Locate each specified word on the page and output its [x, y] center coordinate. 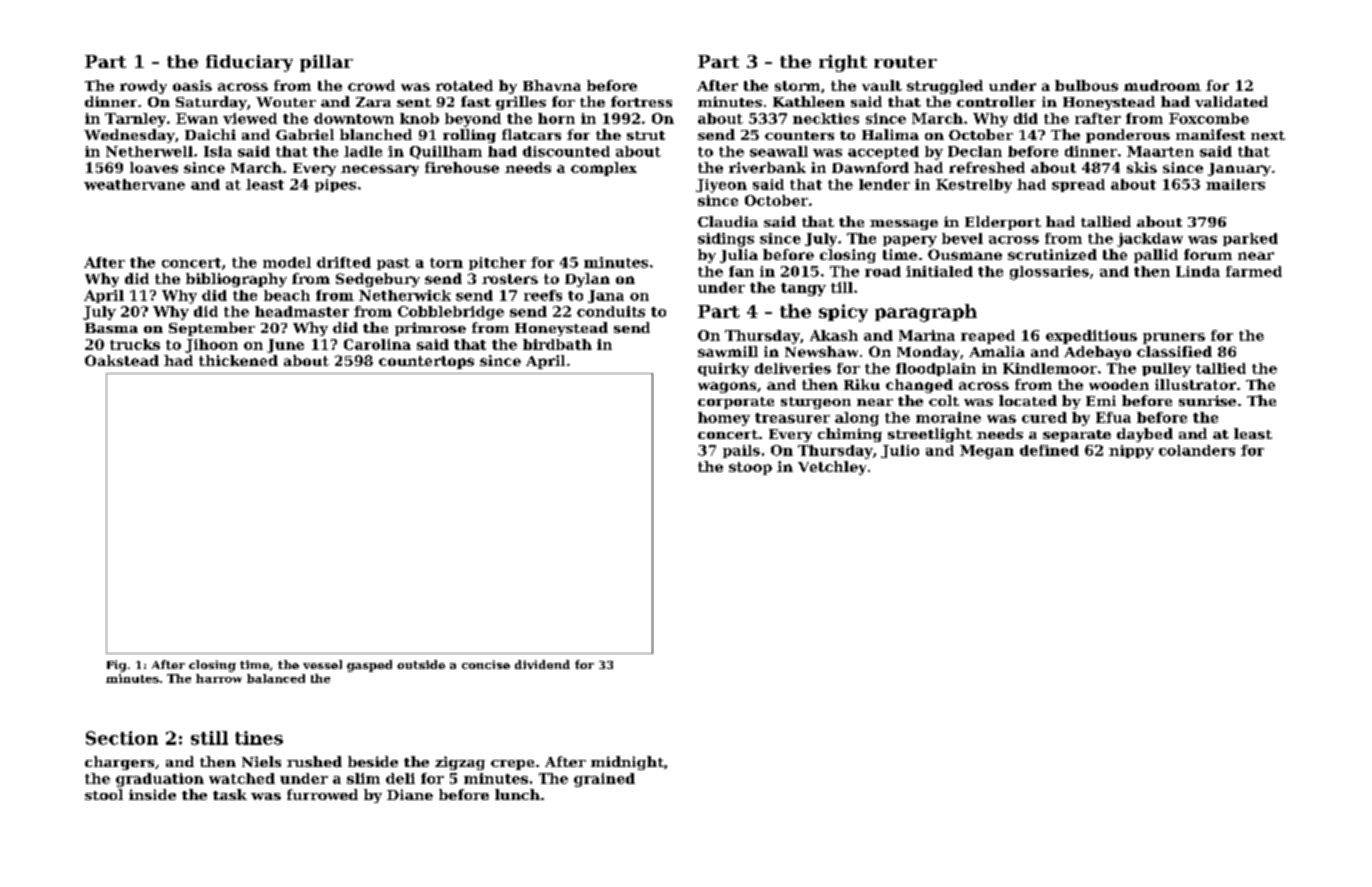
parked [1250, 239]
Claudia [728, 221]
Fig [116, 666]
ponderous [1128, 136]
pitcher [497, 263]
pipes [335, 185]
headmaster [302, 311]
